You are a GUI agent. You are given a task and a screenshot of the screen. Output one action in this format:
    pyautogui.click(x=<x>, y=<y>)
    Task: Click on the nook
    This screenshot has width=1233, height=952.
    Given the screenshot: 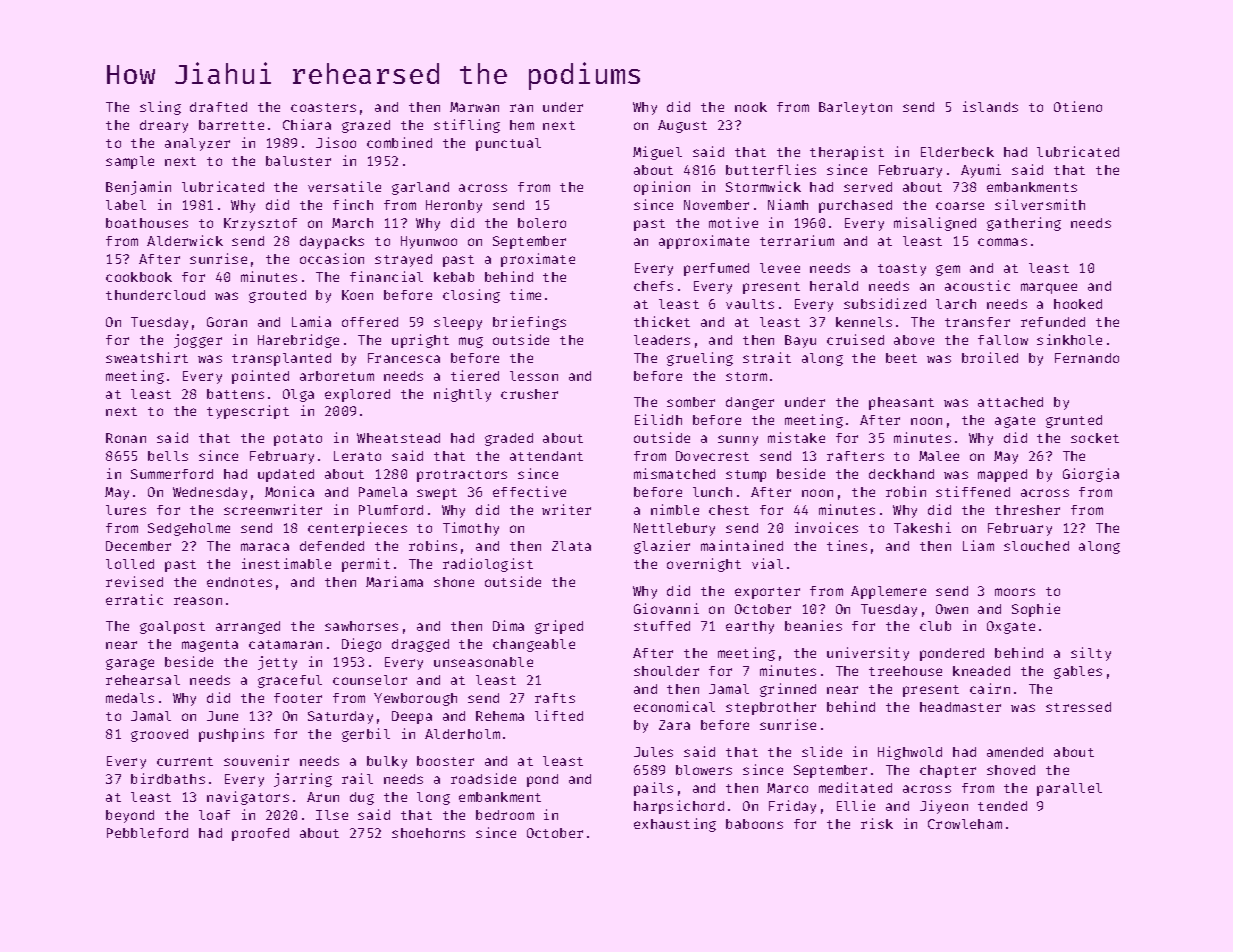 What is the action you would take?
    pyautogui.click(x=751, y=107)
